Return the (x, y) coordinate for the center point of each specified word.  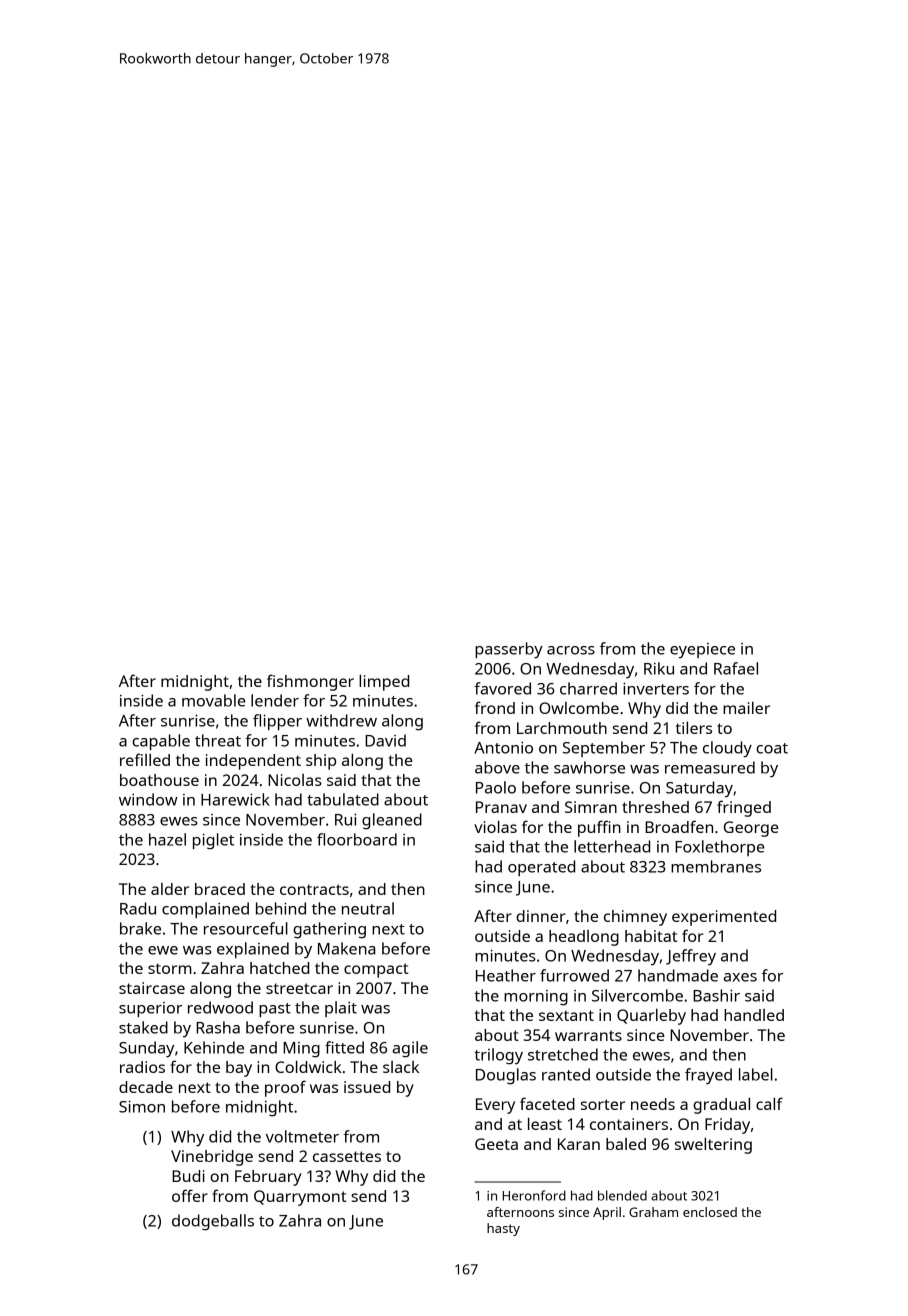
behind (281, 908)
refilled (145, 759)
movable (214, 700)
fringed (744, 808)
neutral (368, 908)
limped (384, 683)
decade (146, 1087)
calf (769, 1103)
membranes (716, 866)
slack (401, 1067)
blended (622, 1195)
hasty (503, 1229)
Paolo (496, 787)
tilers (694, 728)
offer (190, 1195)
